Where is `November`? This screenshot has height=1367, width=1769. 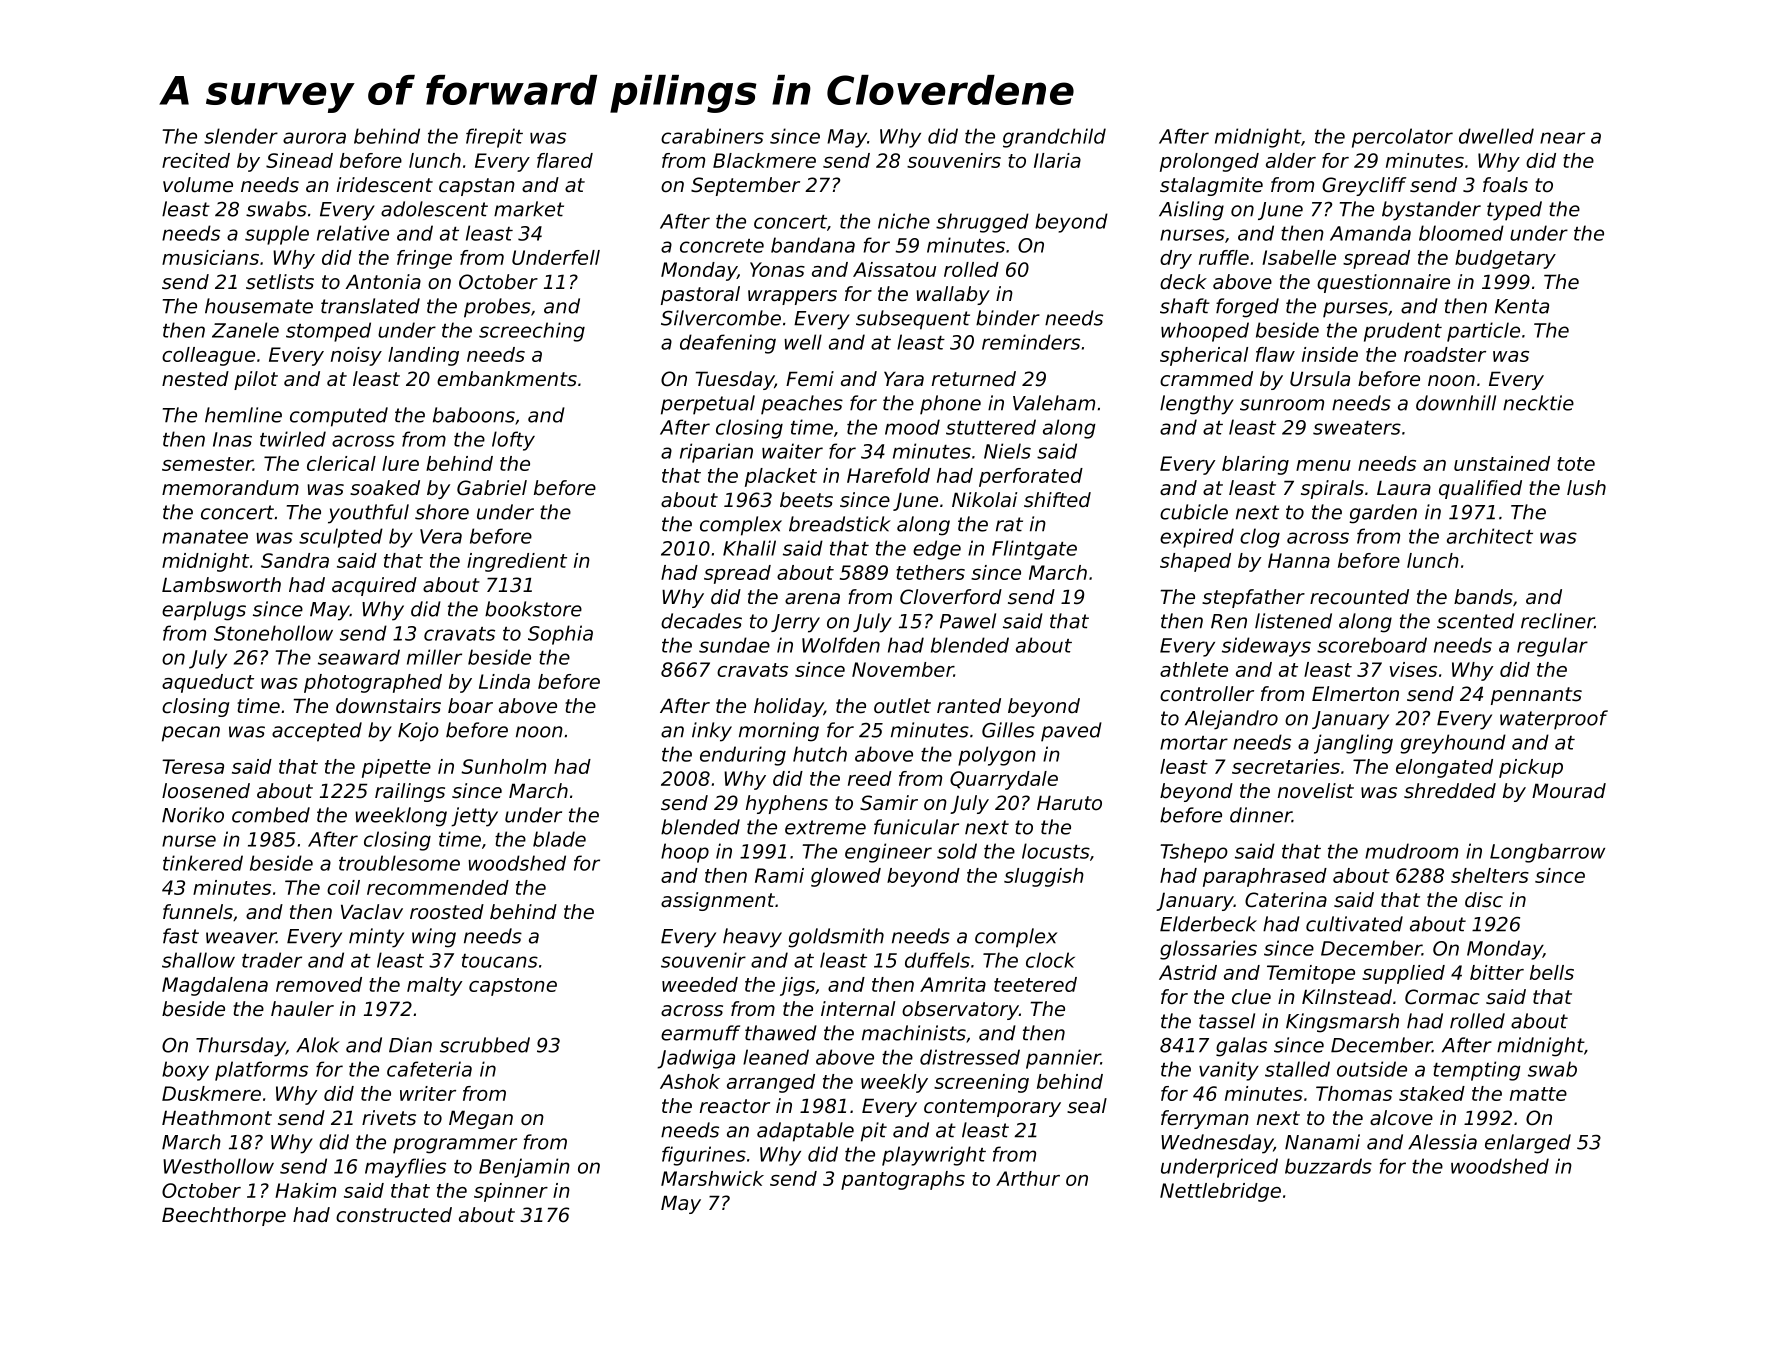 November is located at coordinates (903, 669).
